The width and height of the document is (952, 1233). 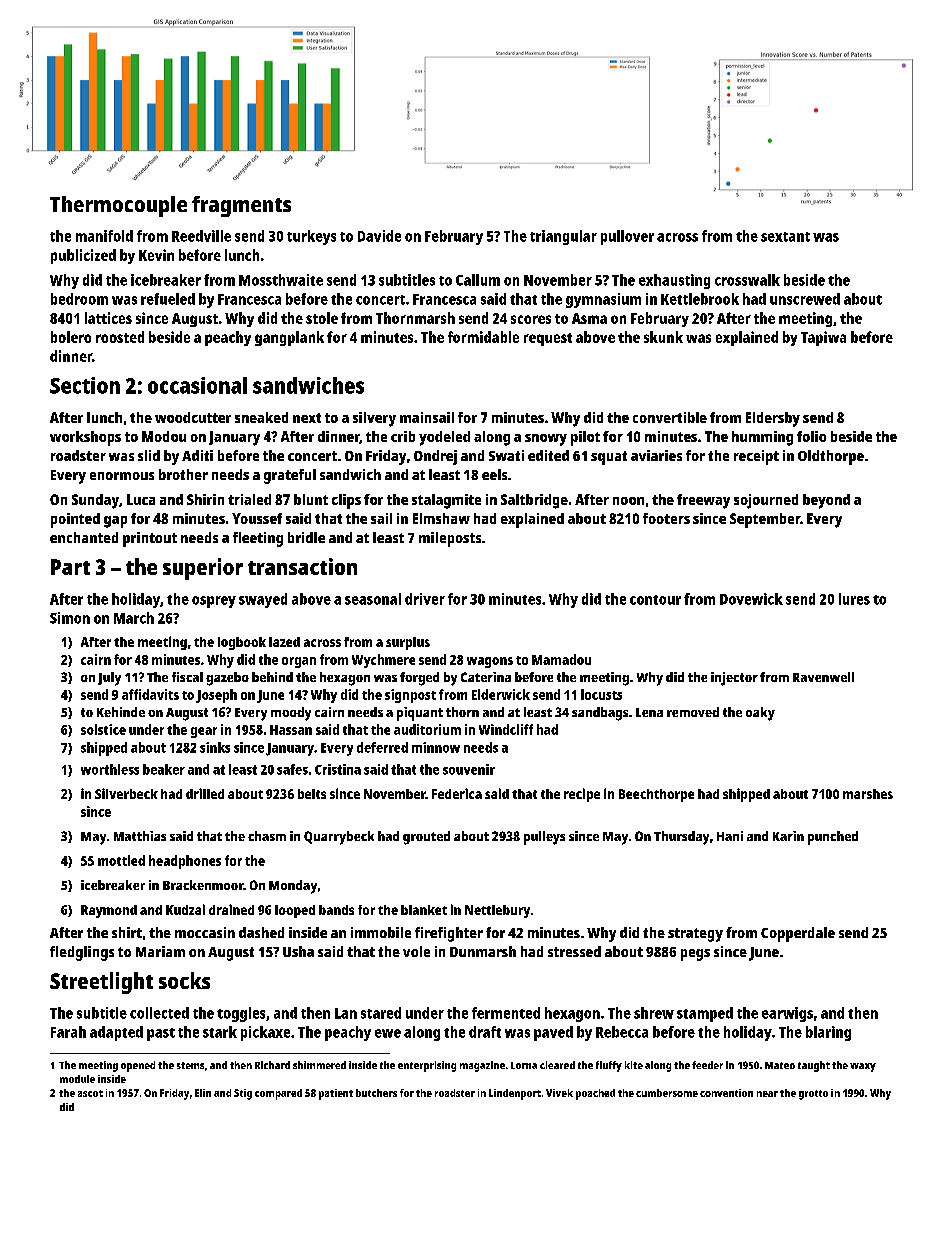 What do you see at coordinates (656, 795) in the document?
I see `Beechthorpe` at bounding box center [656, 795].
